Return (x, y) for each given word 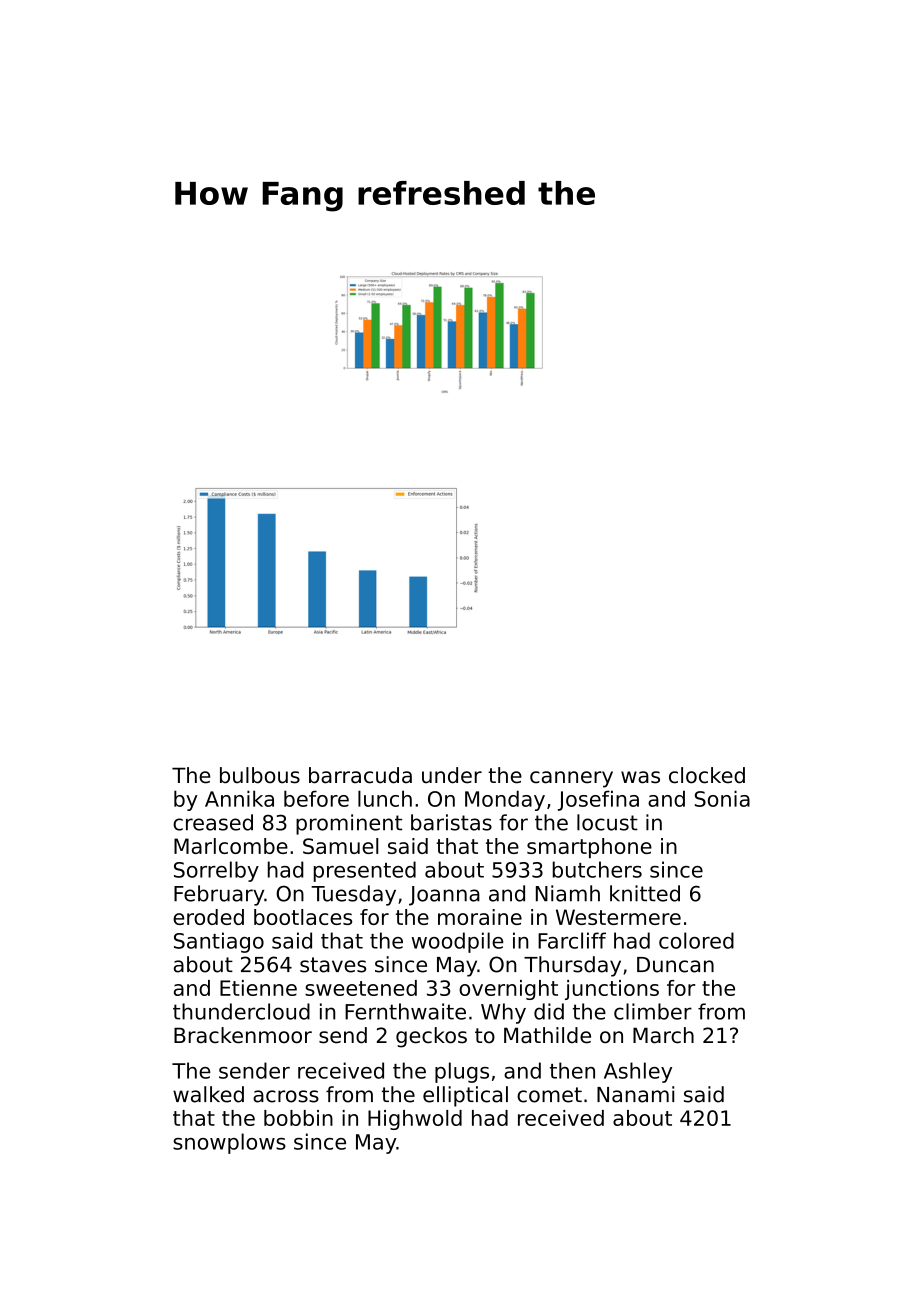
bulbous (260, 775)
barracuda (360, 775)
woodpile (458, 942)
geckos (431, 1037)
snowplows (229, 1143)
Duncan (675, 965)
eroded (208, 917)
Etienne (258, 988)
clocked (707, 775)
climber (653, 1011)
